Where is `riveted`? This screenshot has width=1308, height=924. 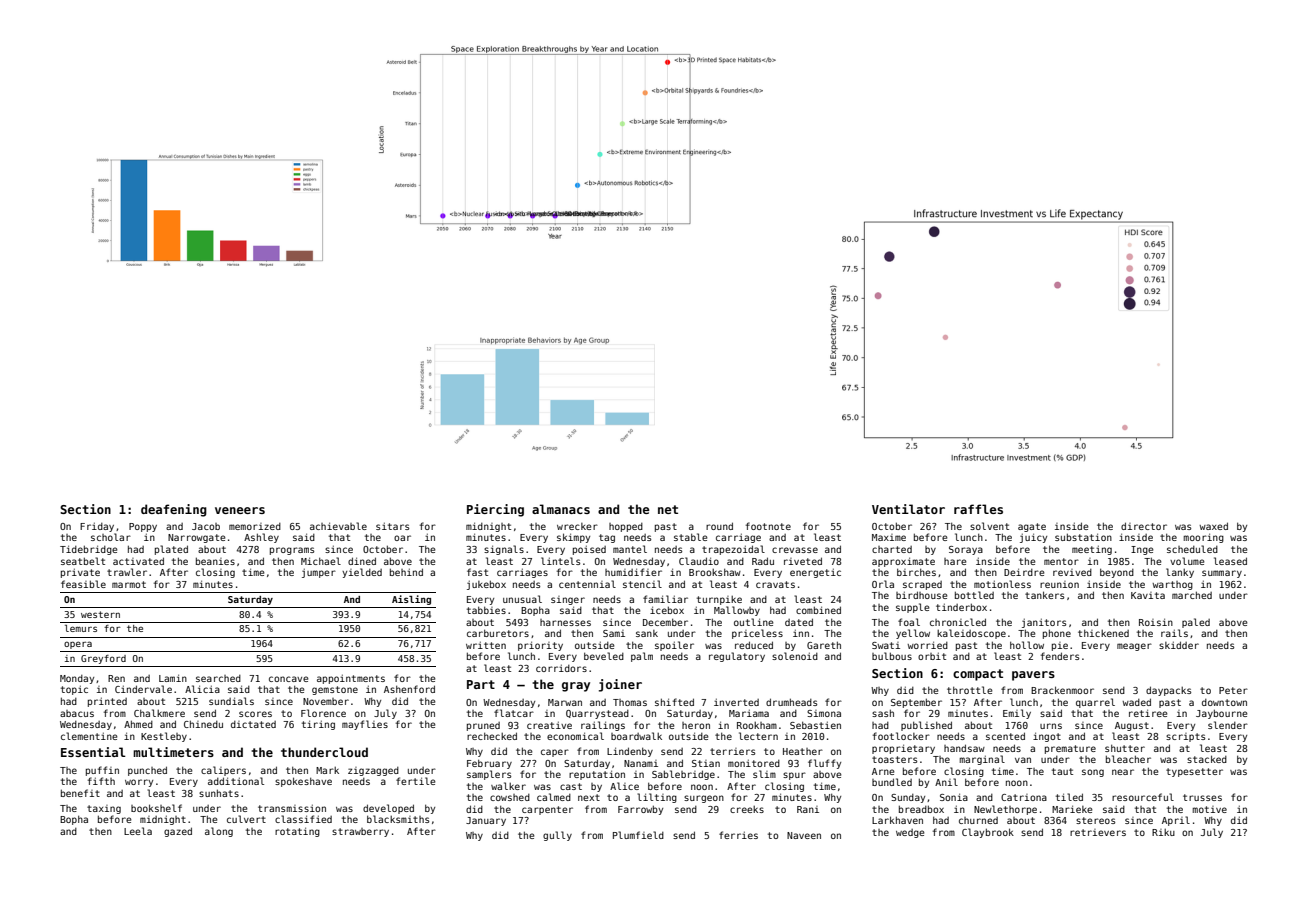
riveted is located at coordinates (803, 561).
